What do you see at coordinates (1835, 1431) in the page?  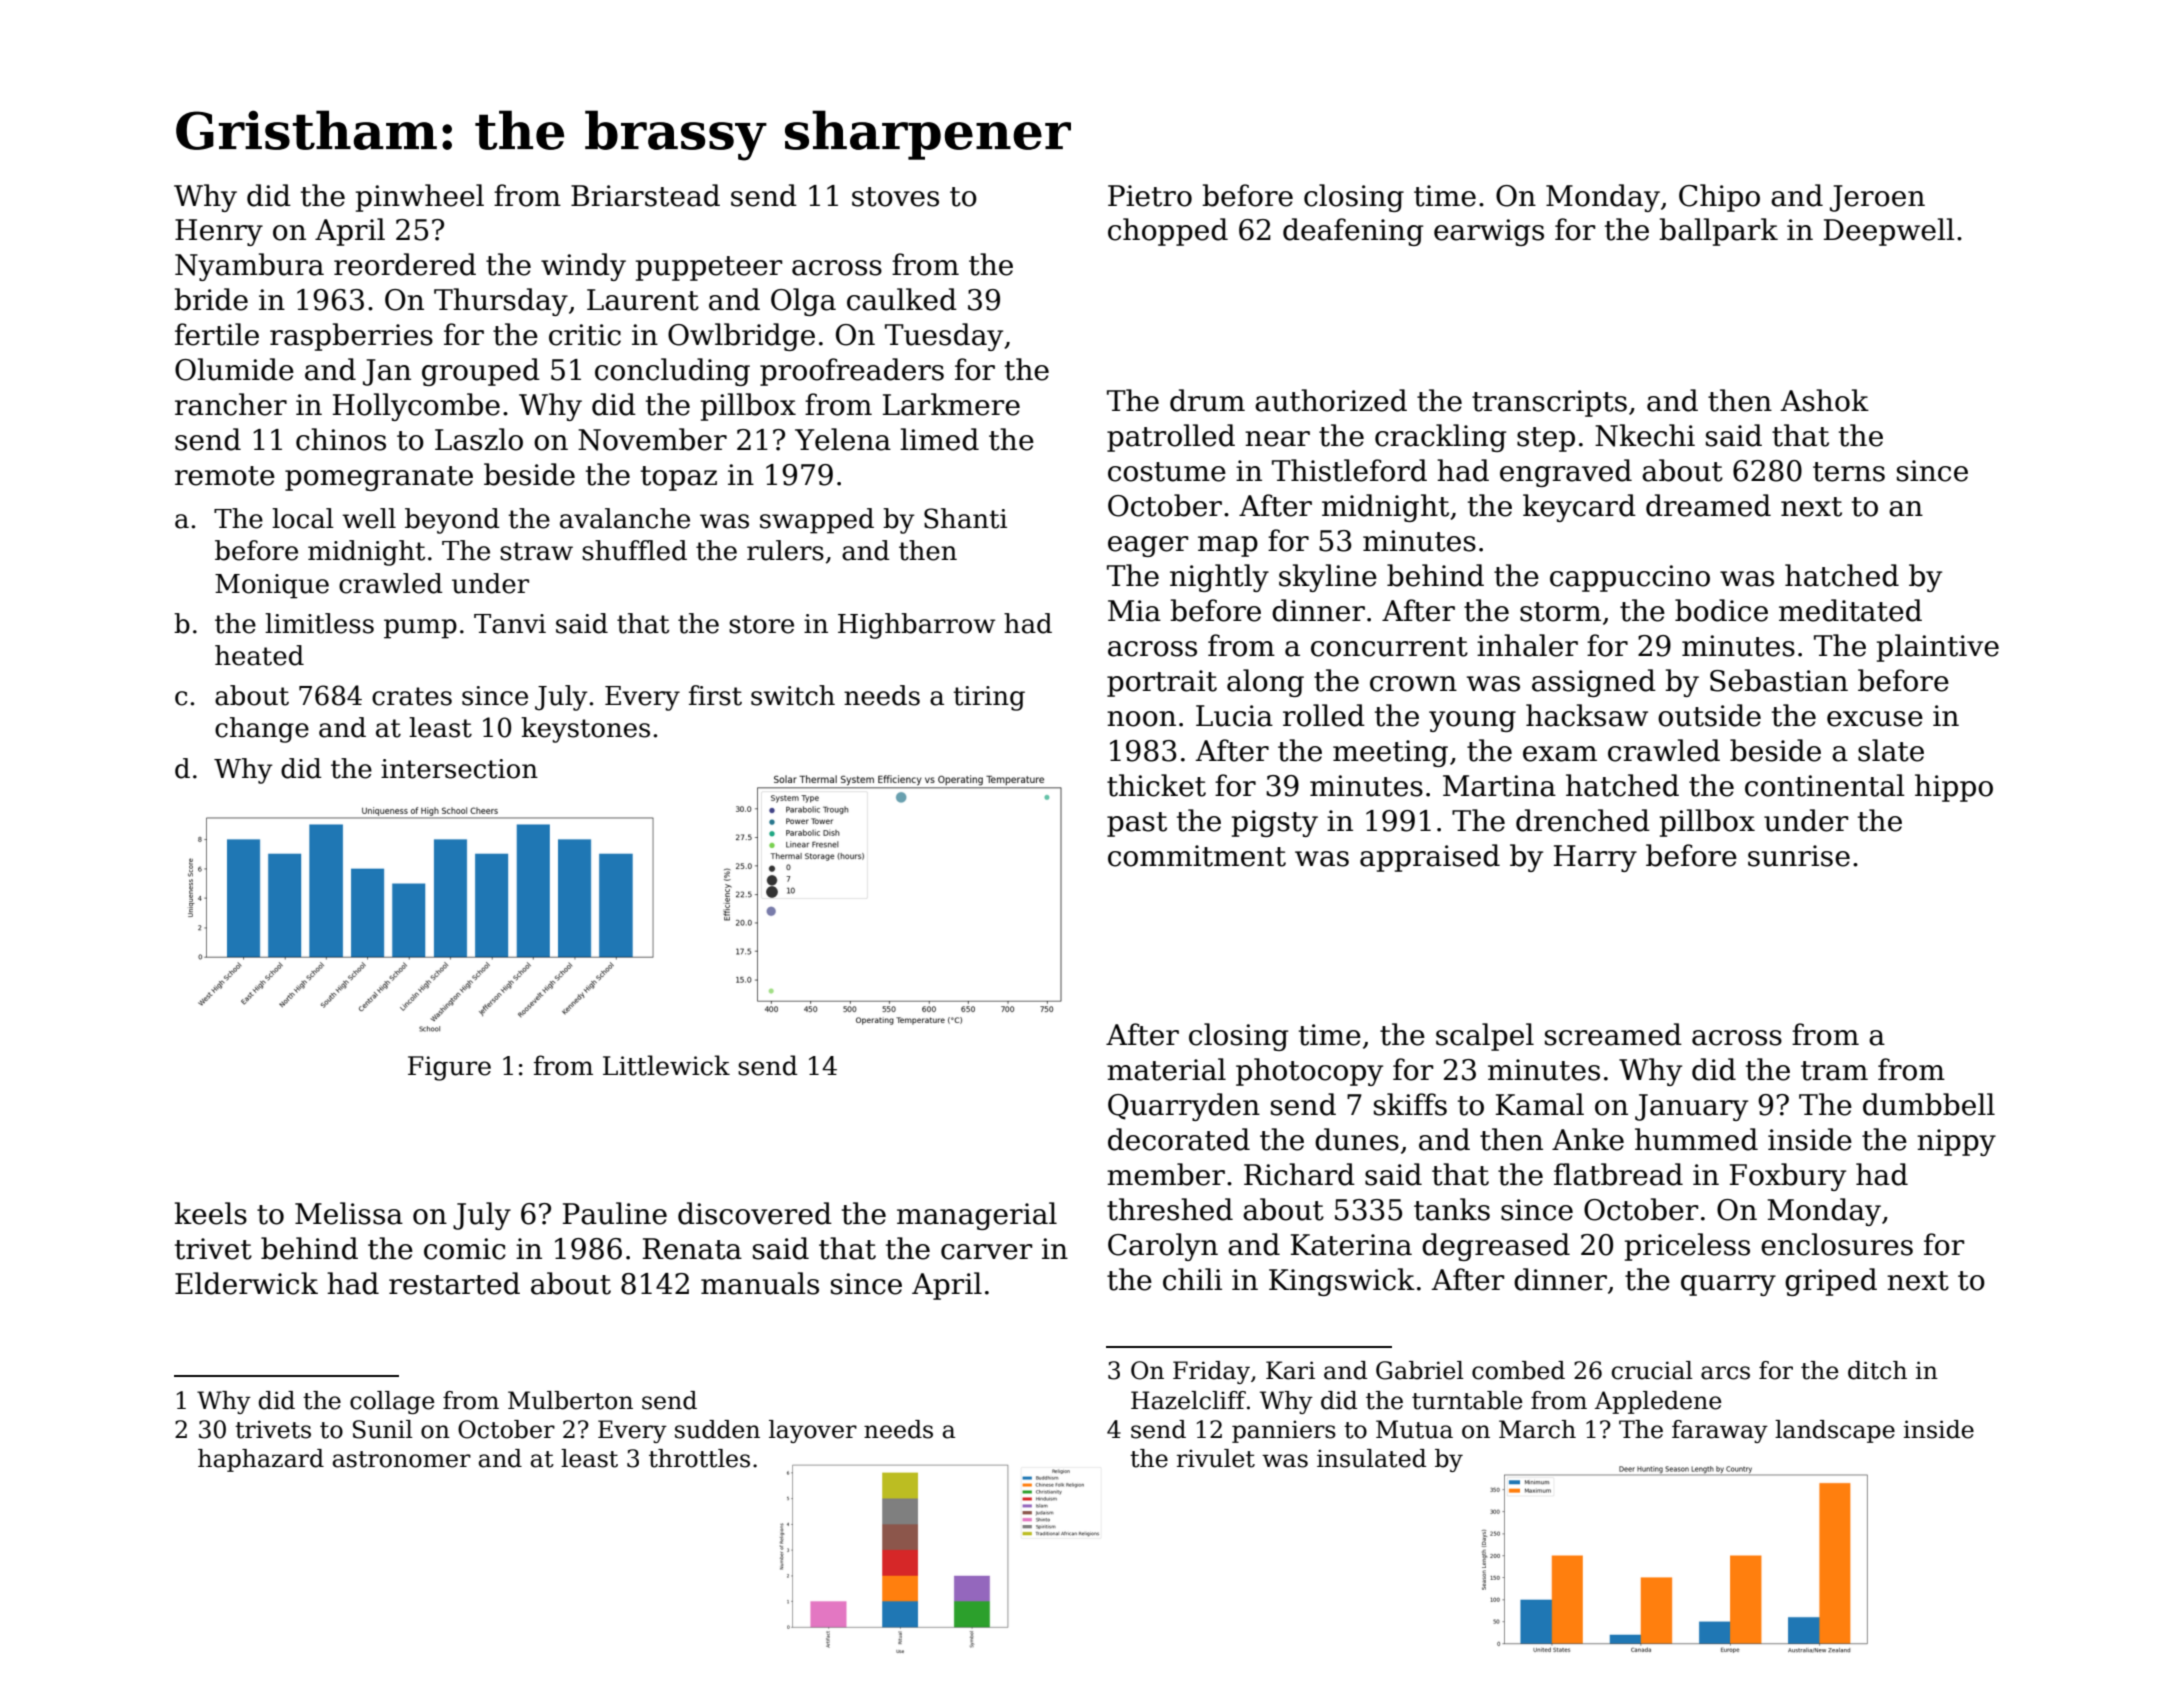 I see `landscape` at bounding box center [1835, 1431].
